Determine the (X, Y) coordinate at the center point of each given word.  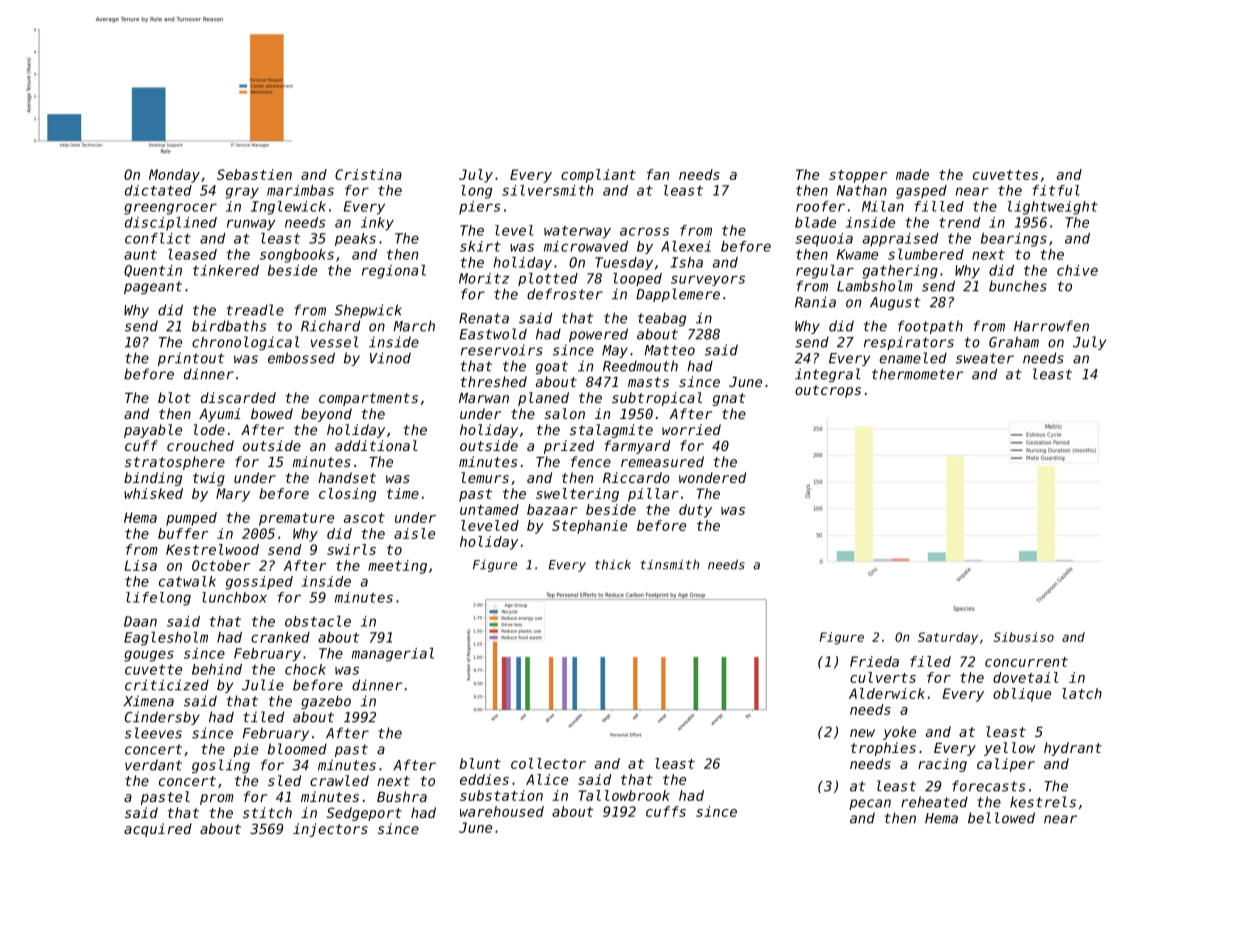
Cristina (368, 174)
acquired (158, 830)
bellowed (1001, 818)
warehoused (502, 811)
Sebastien (254, 174)
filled (939, 206)
